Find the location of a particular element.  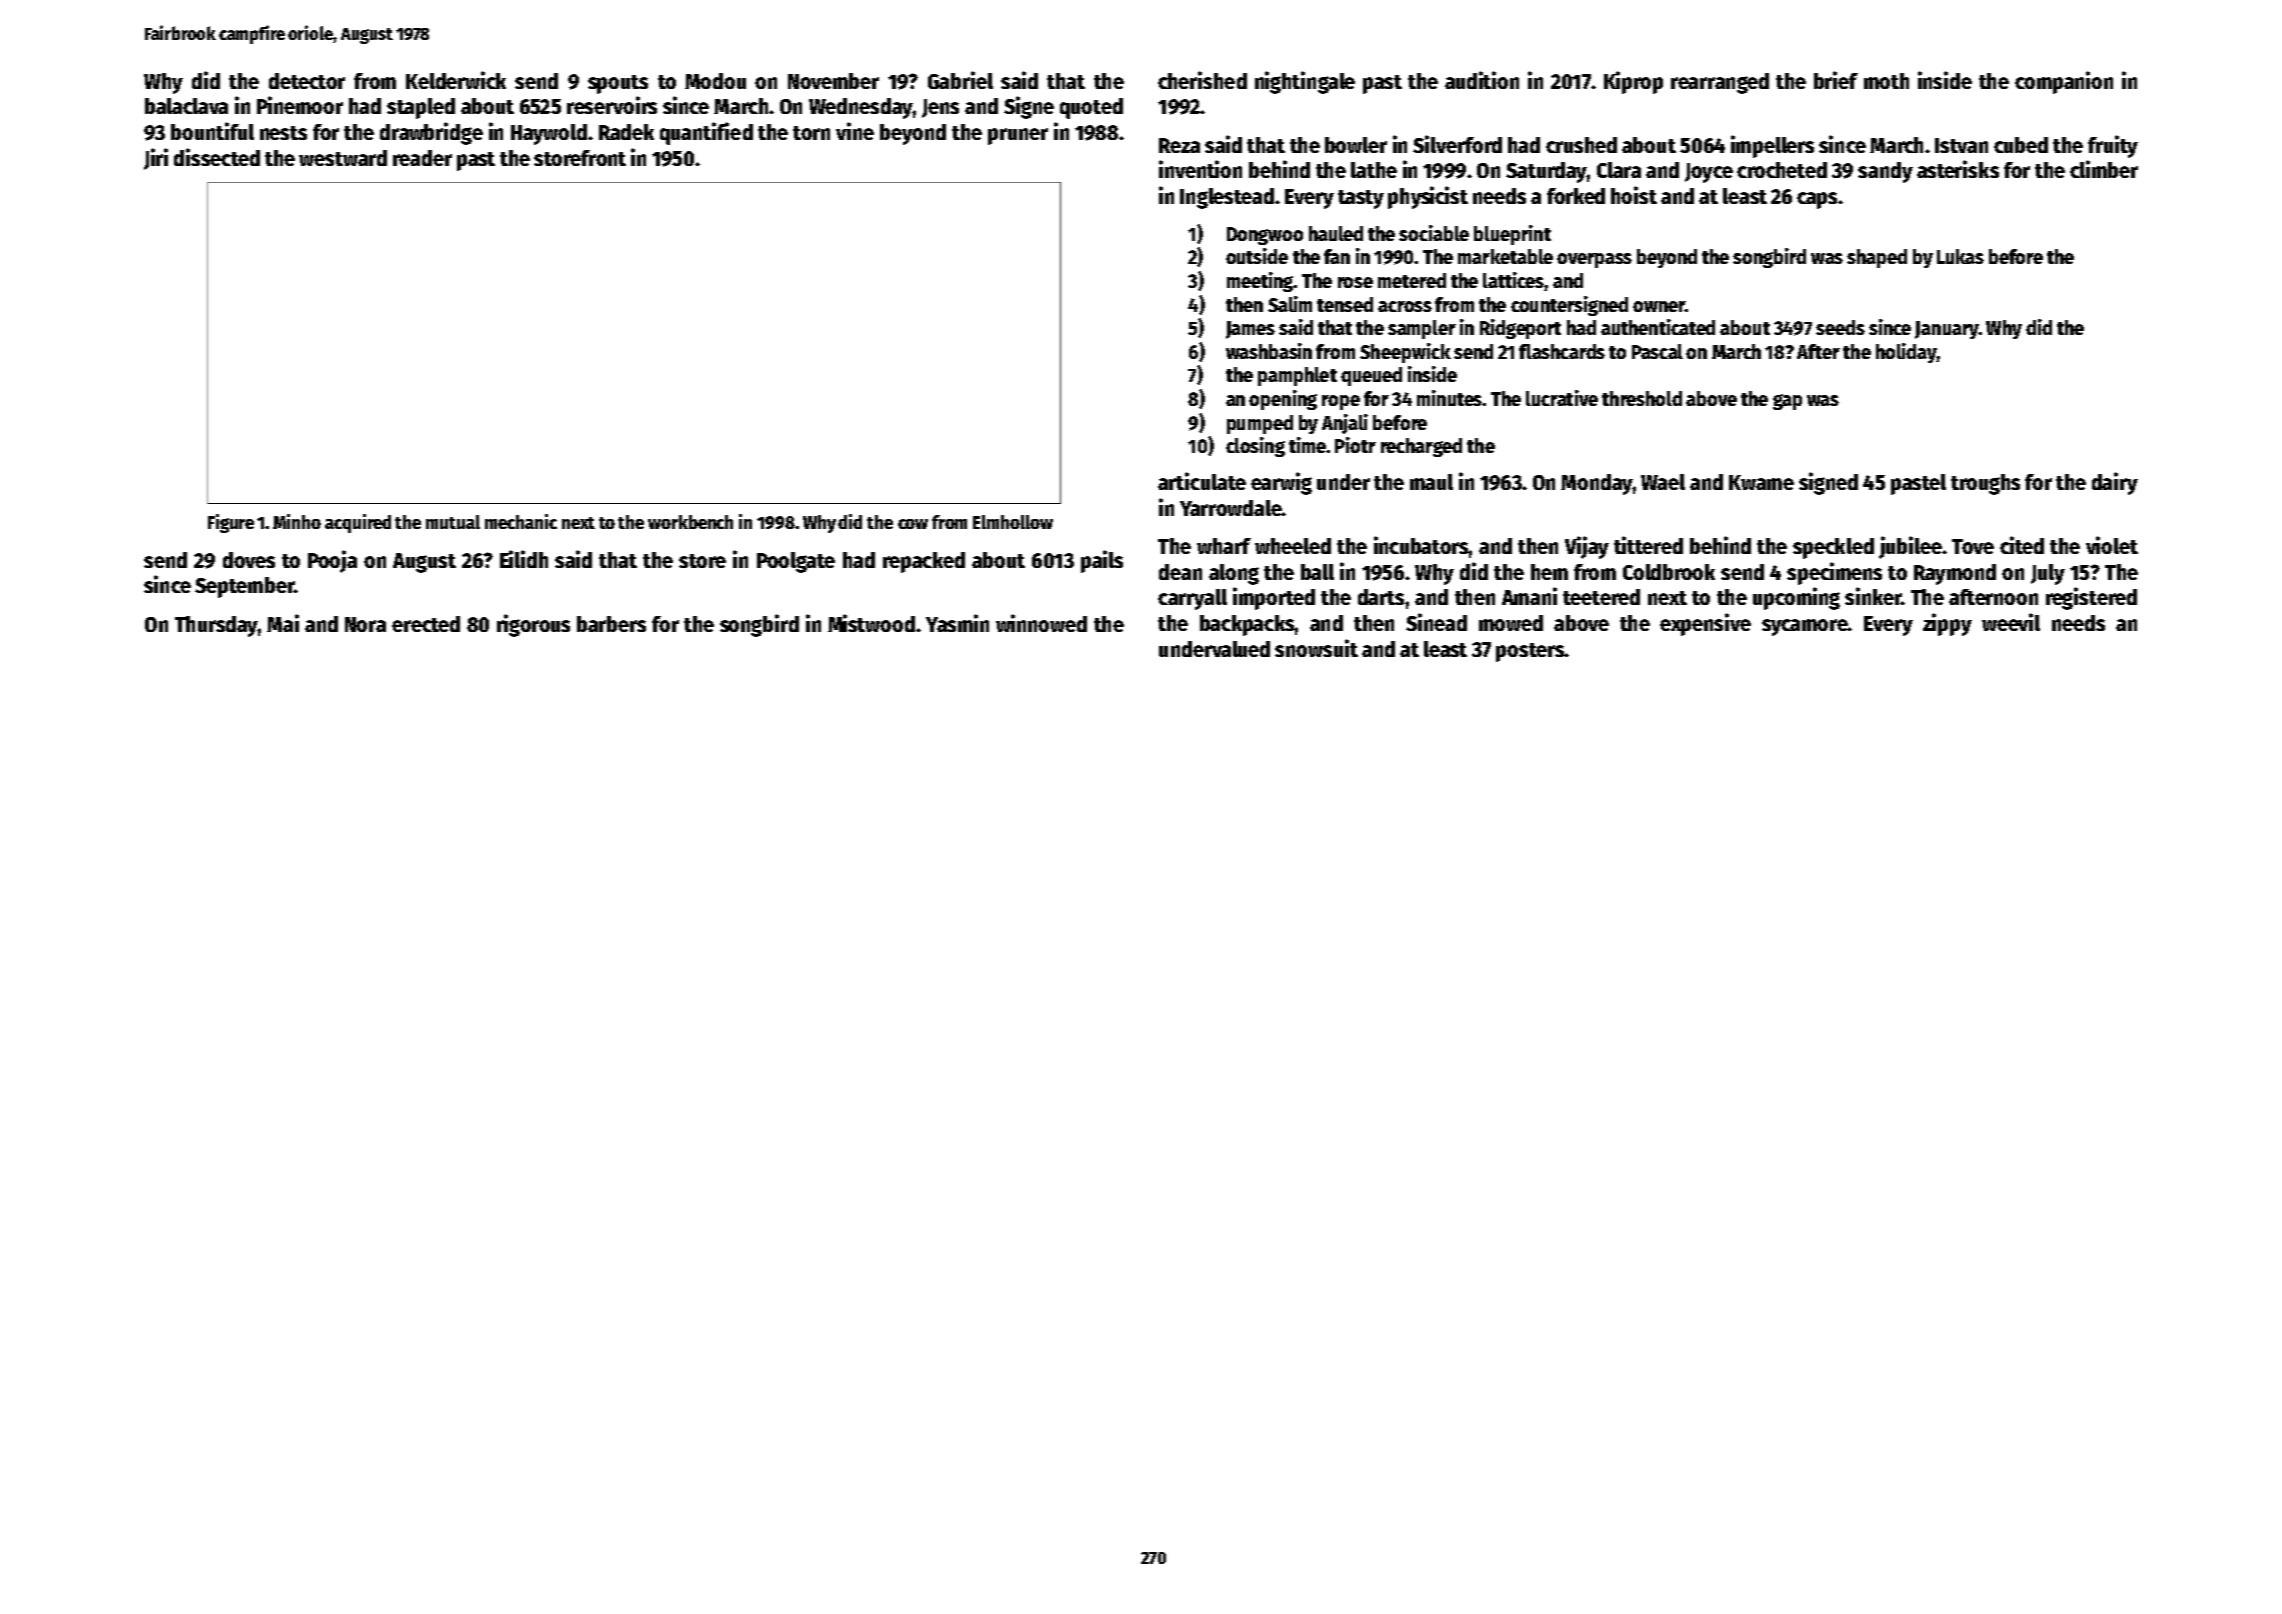

posters is located at coordinates (1530, 652).
